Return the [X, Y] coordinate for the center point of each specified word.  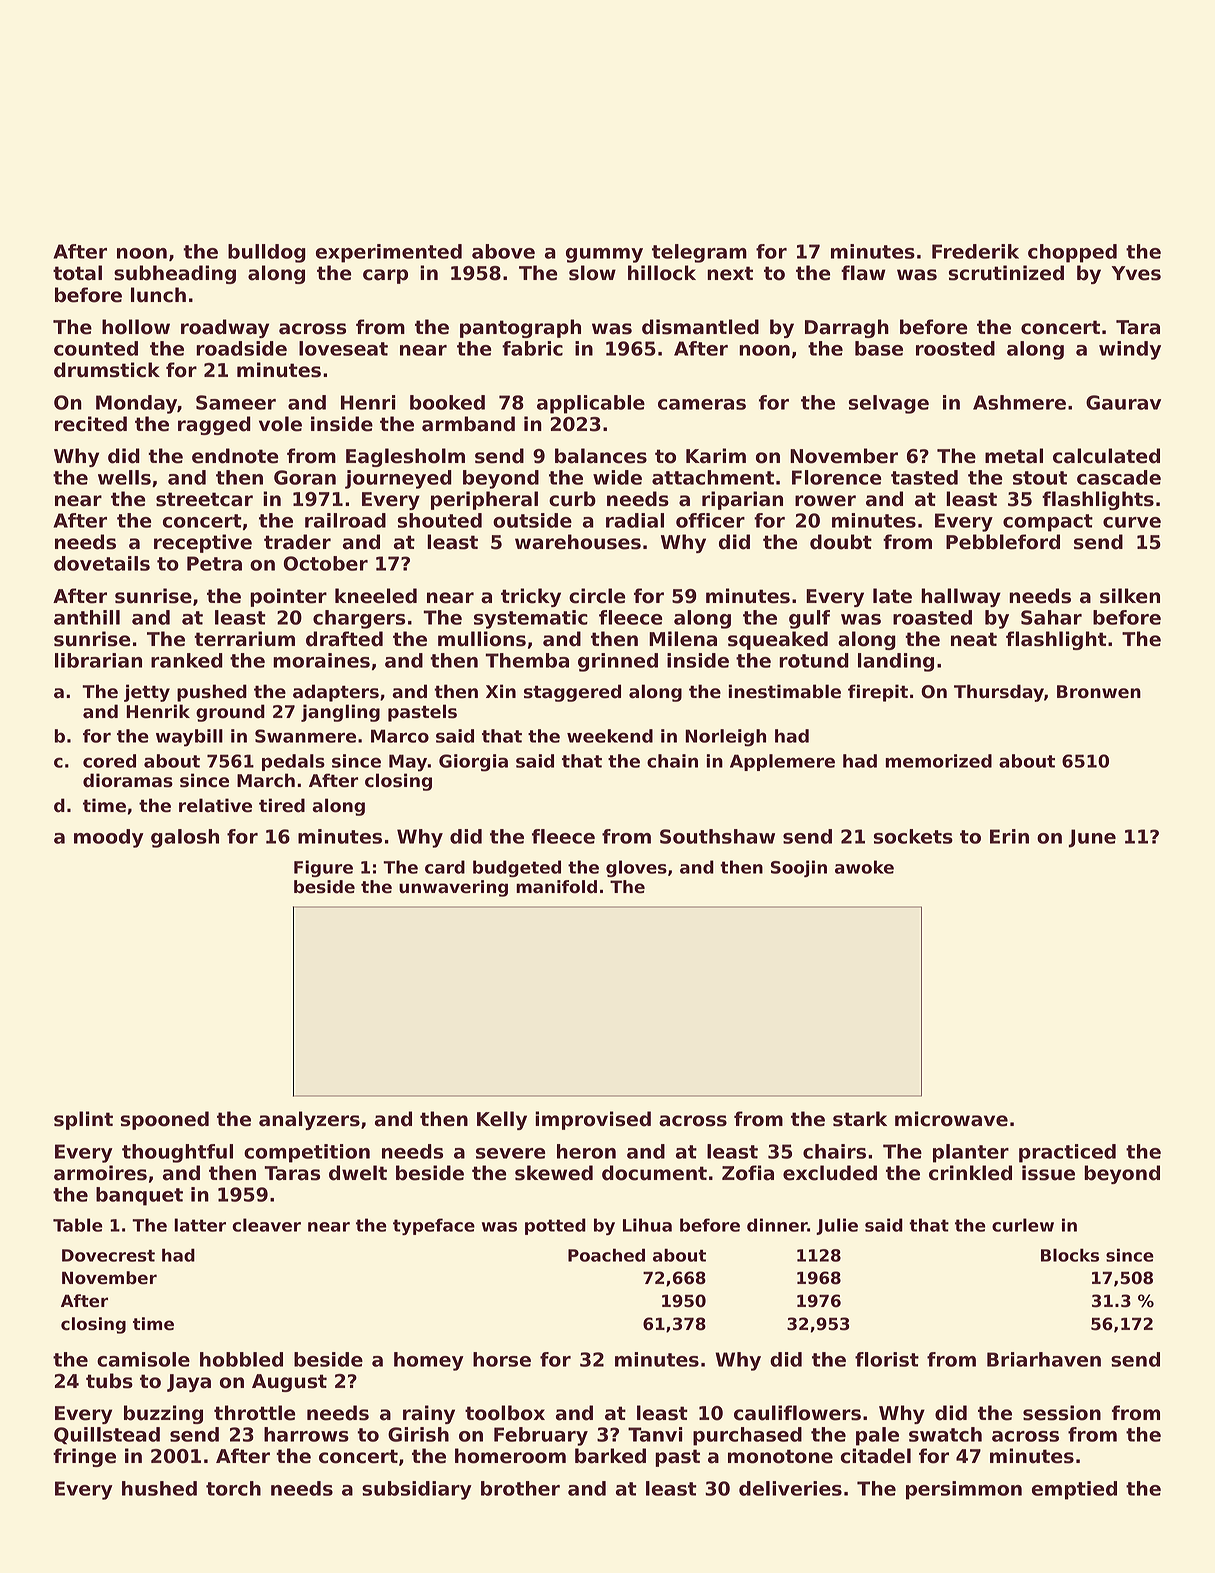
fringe [84, 1457]
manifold [556, 887]
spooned [165, 1120]
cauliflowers [797, 1413]
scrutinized [1006, 273]
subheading [175, 274]
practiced [1067, 1153]
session [1062, 1413]
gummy [604, 255]
